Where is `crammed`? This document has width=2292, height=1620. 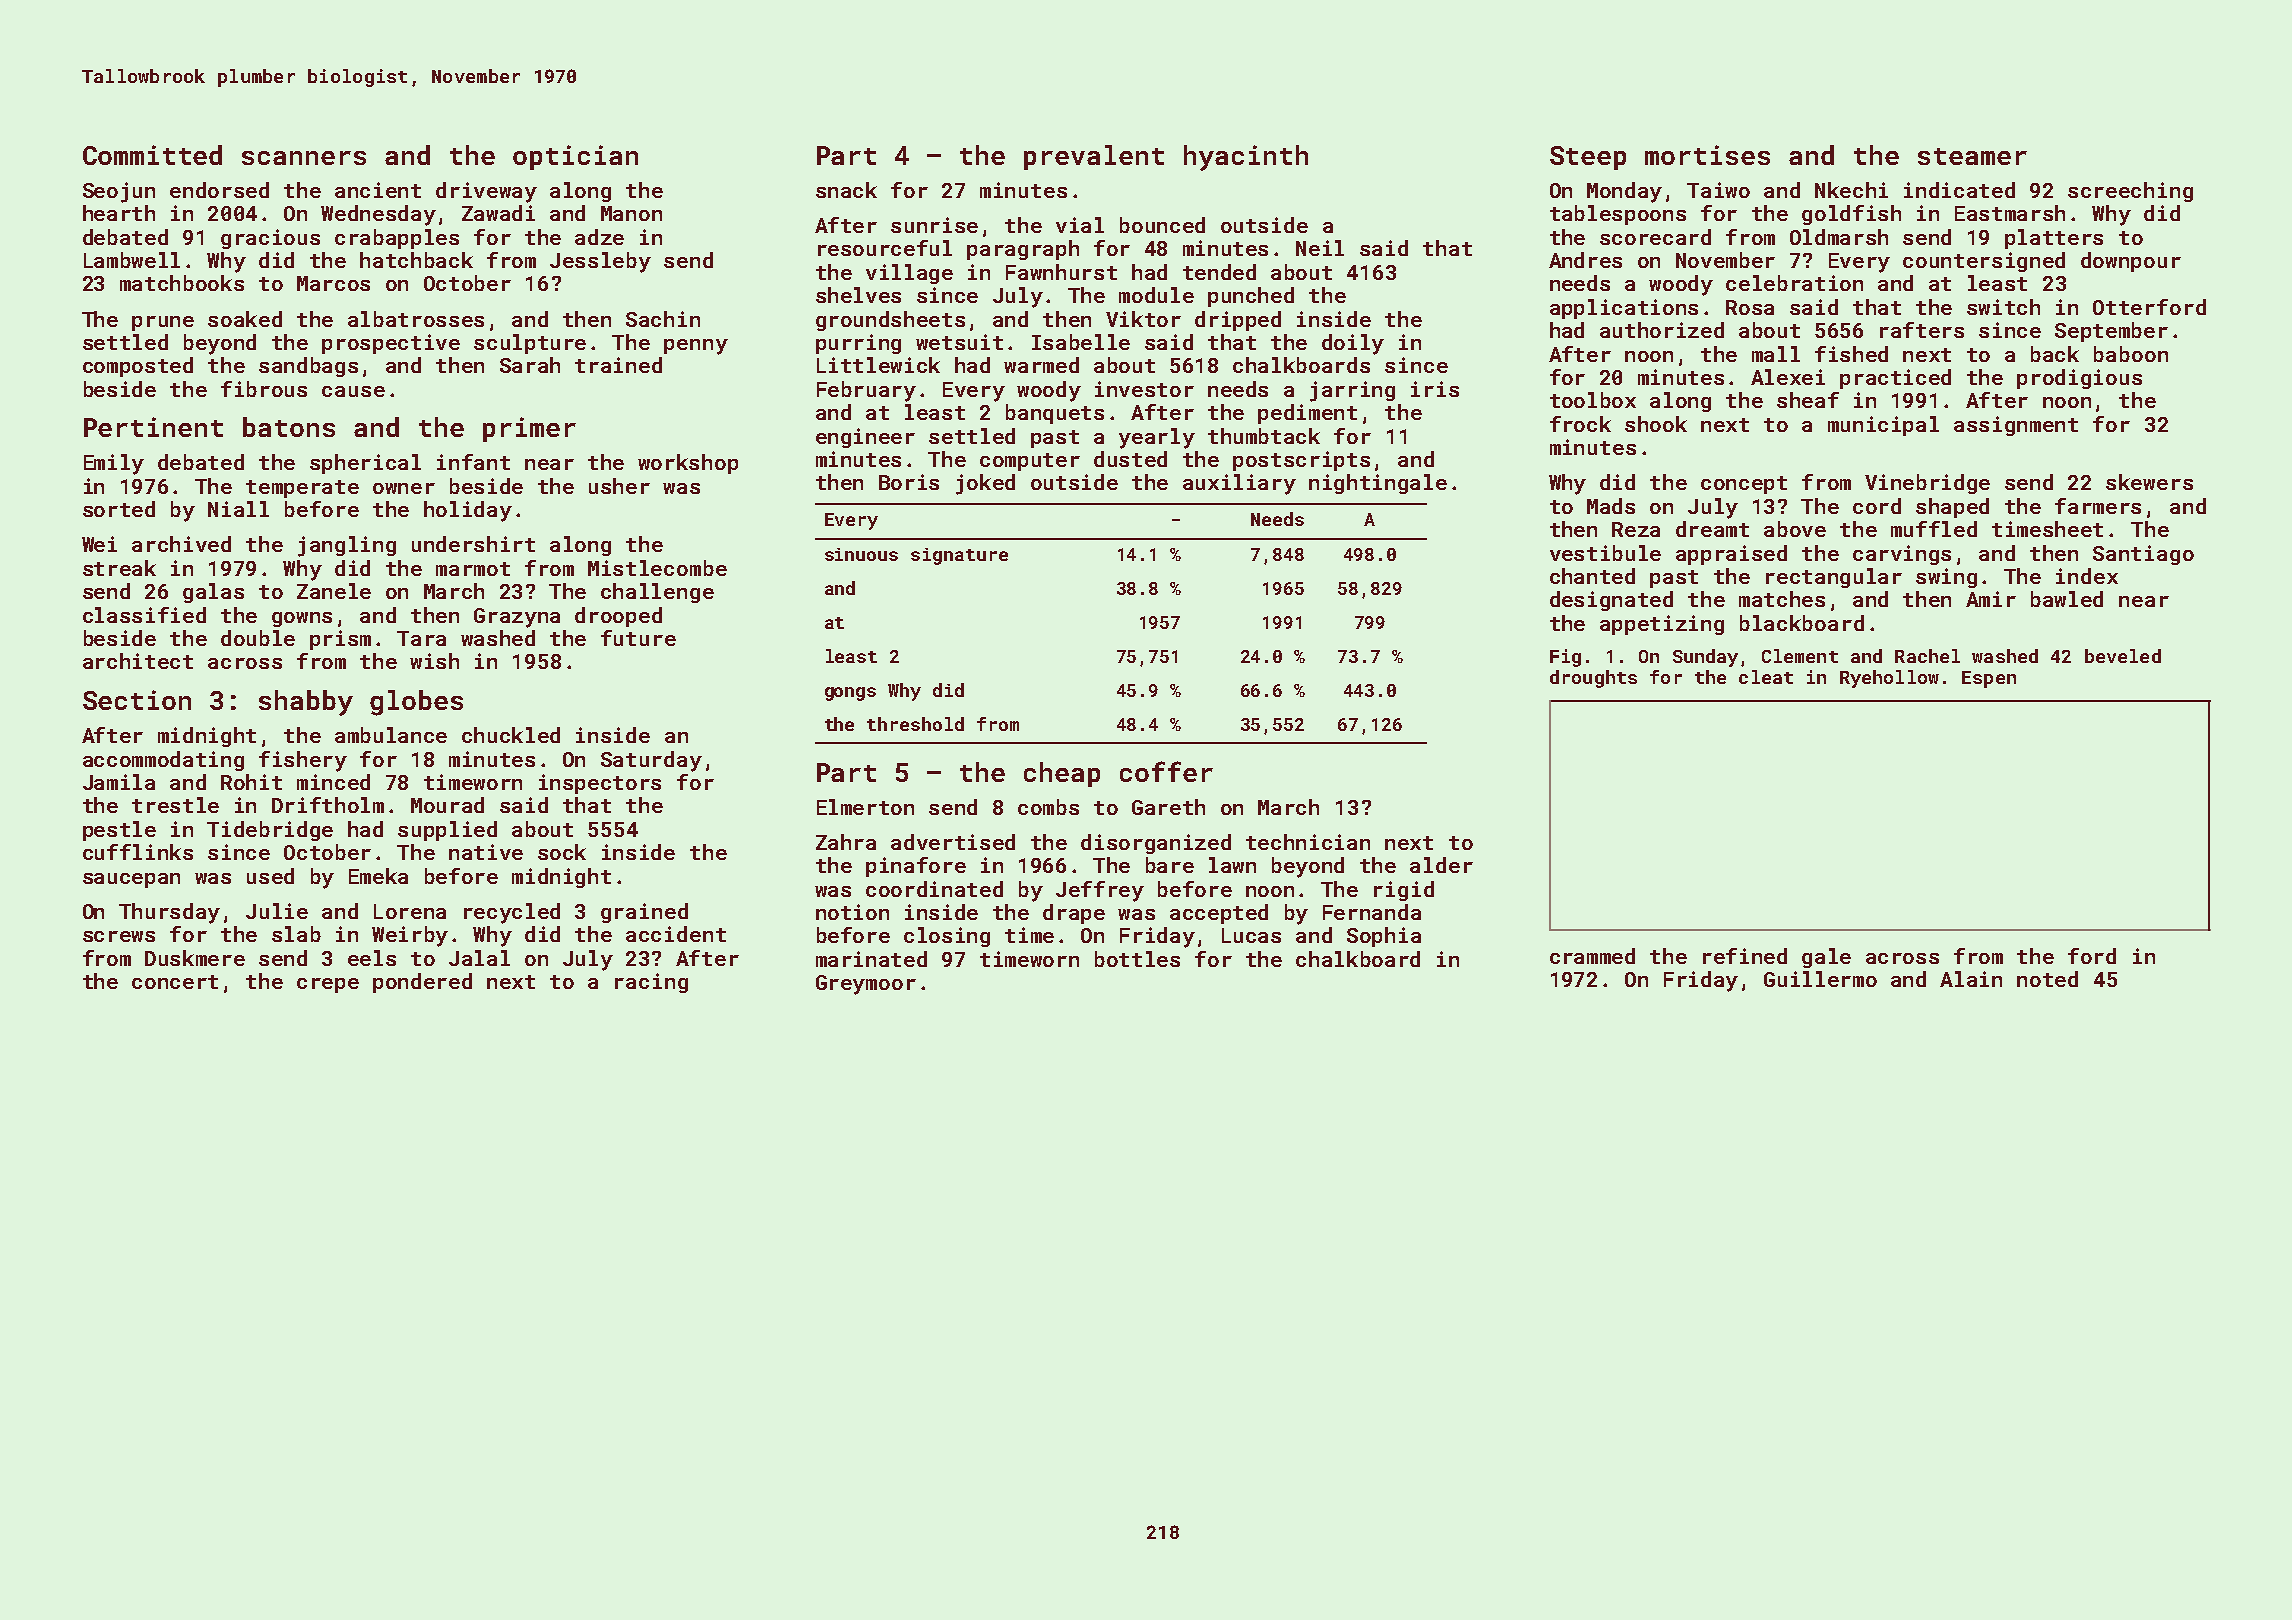
crammed is located at coordinates (1592, 956).
